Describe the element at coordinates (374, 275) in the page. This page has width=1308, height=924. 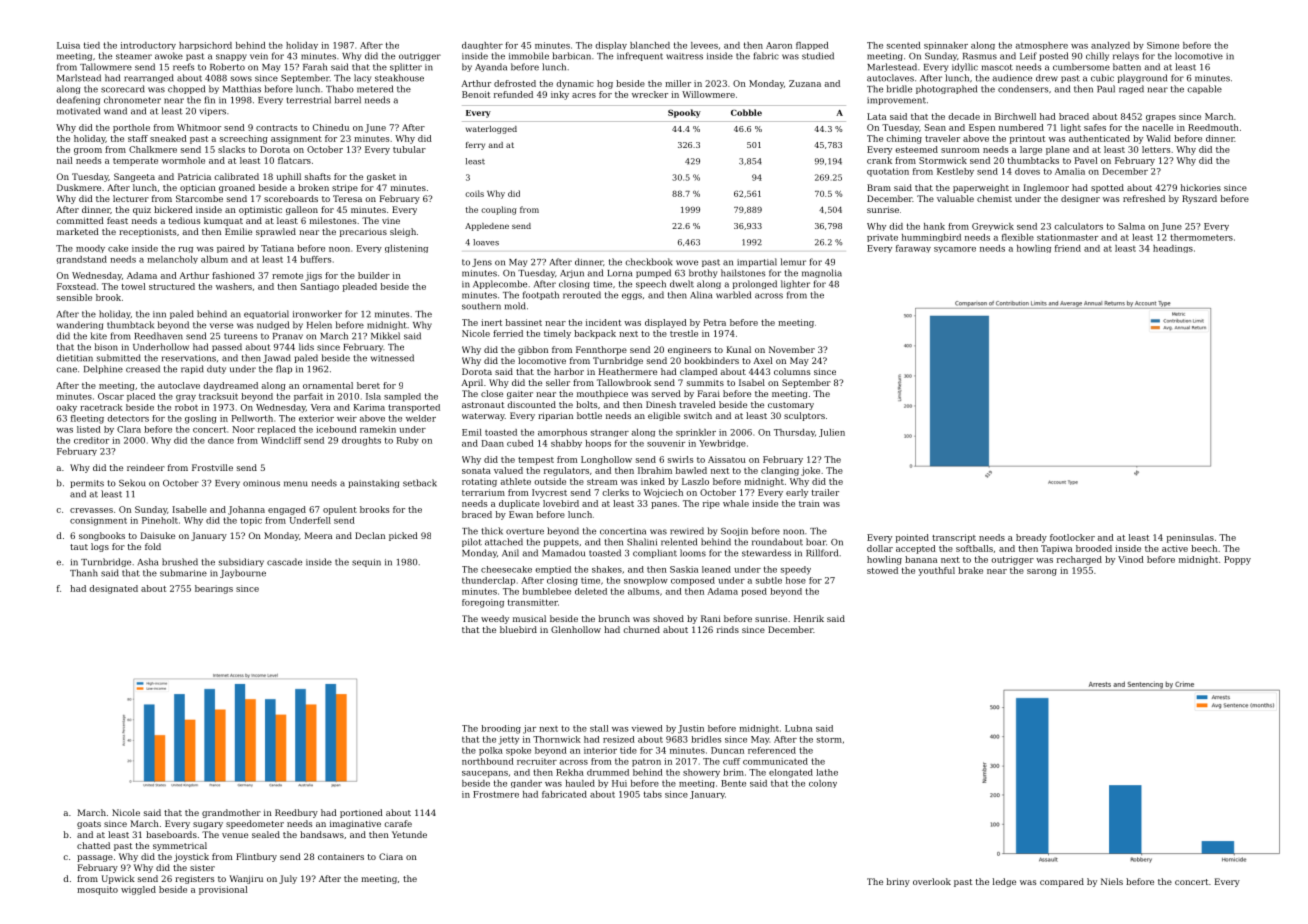
I see `builder` at that location.
